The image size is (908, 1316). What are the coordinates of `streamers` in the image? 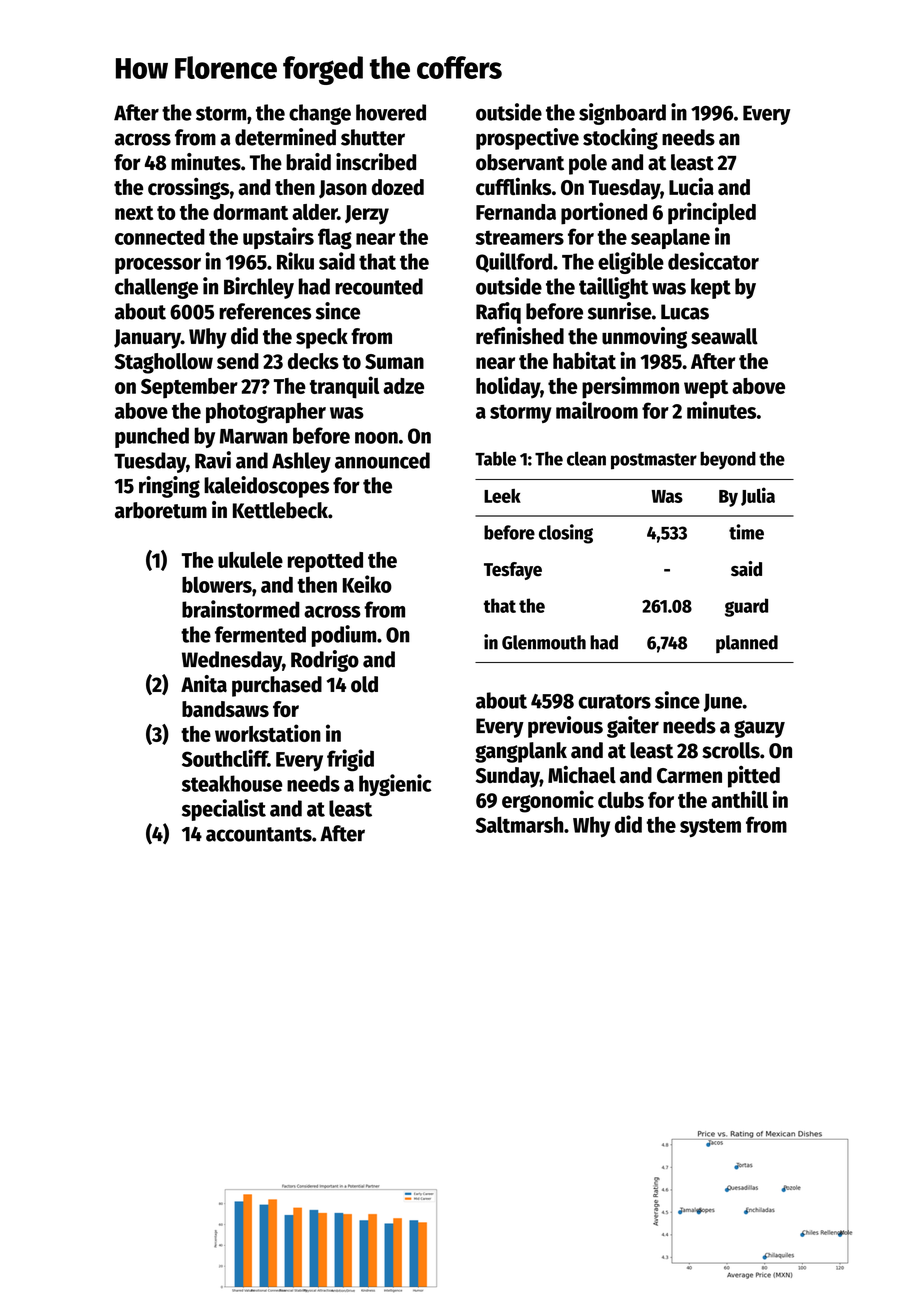 It's located at (520, 237).
